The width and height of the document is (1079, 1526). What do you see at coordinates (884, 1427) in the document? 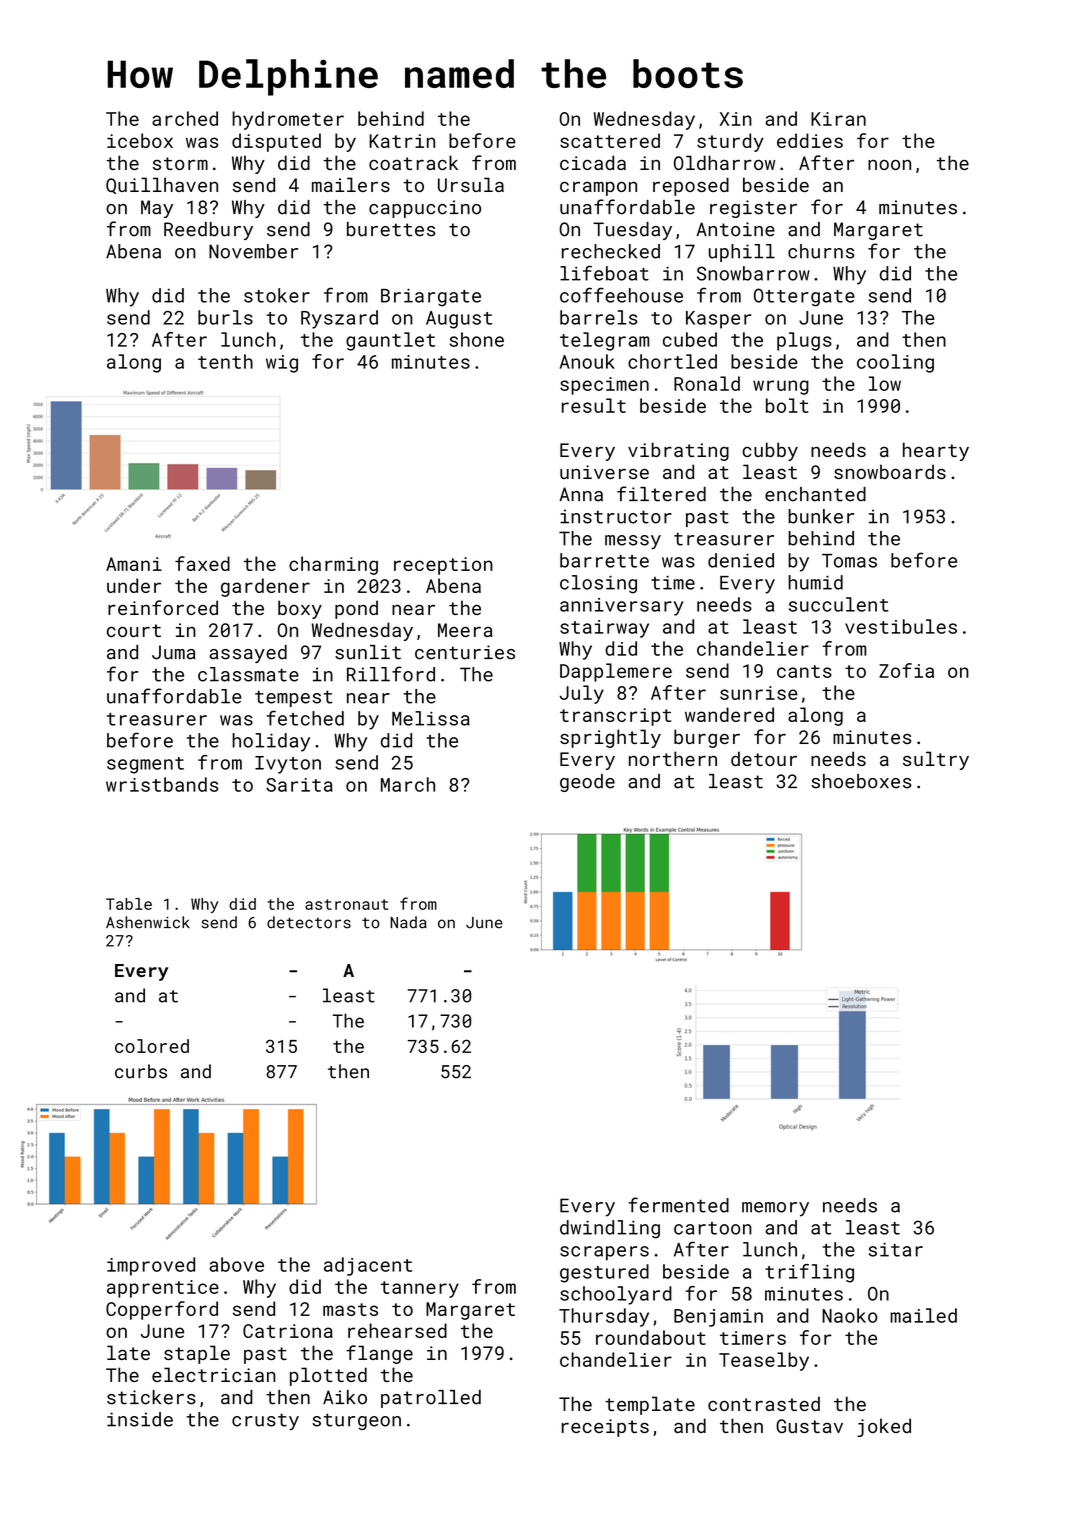
I see `joked` at bounding box center [884, 1427].
